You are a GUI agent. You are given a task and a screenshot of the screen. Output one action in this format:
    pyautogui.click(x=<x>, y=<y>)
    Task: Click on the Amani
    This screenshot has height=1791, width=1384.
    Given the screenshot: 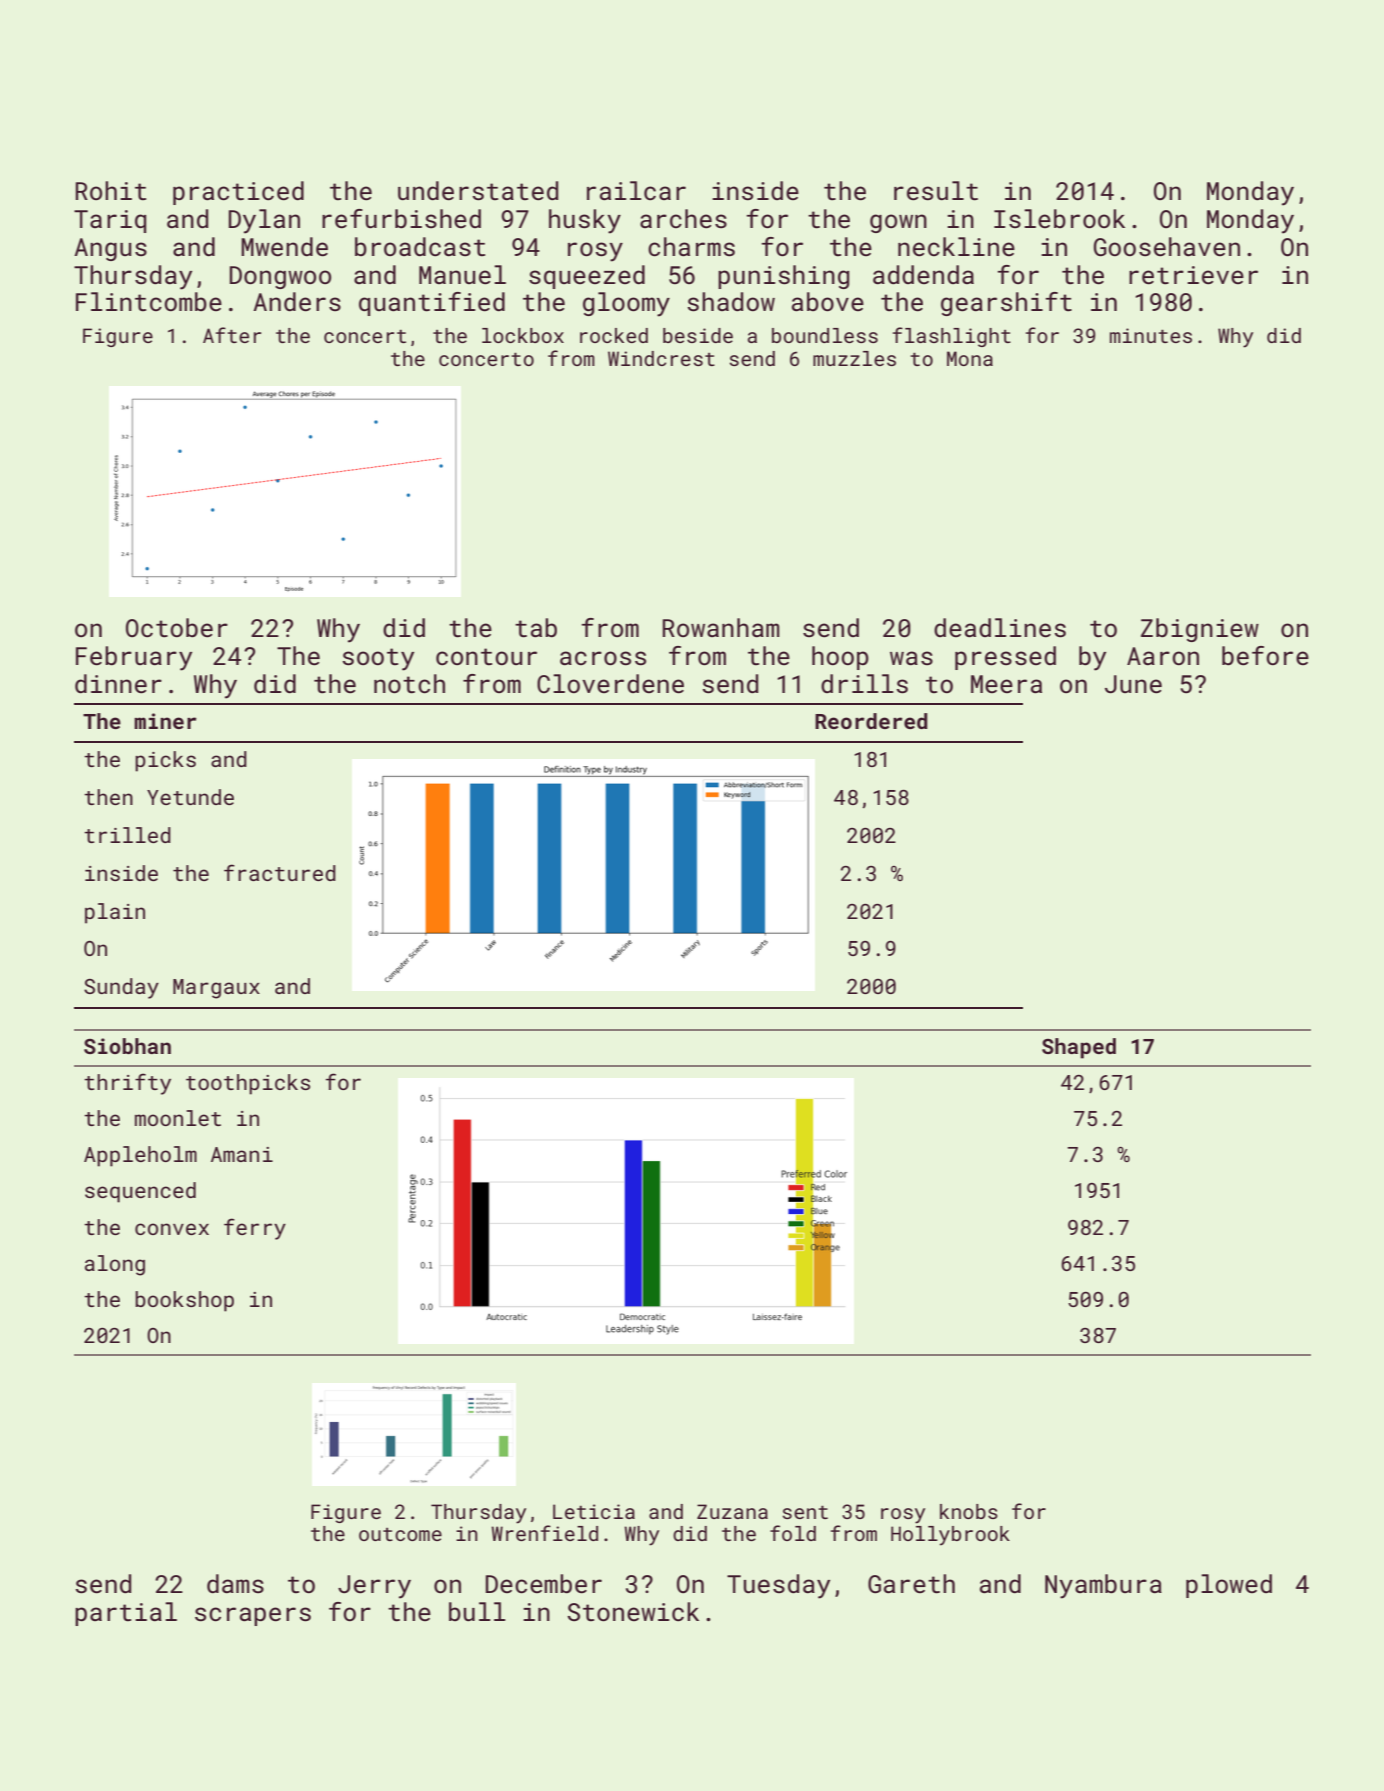 What is the action you would take?
    pyautogui.click(x=242, y=1154)
